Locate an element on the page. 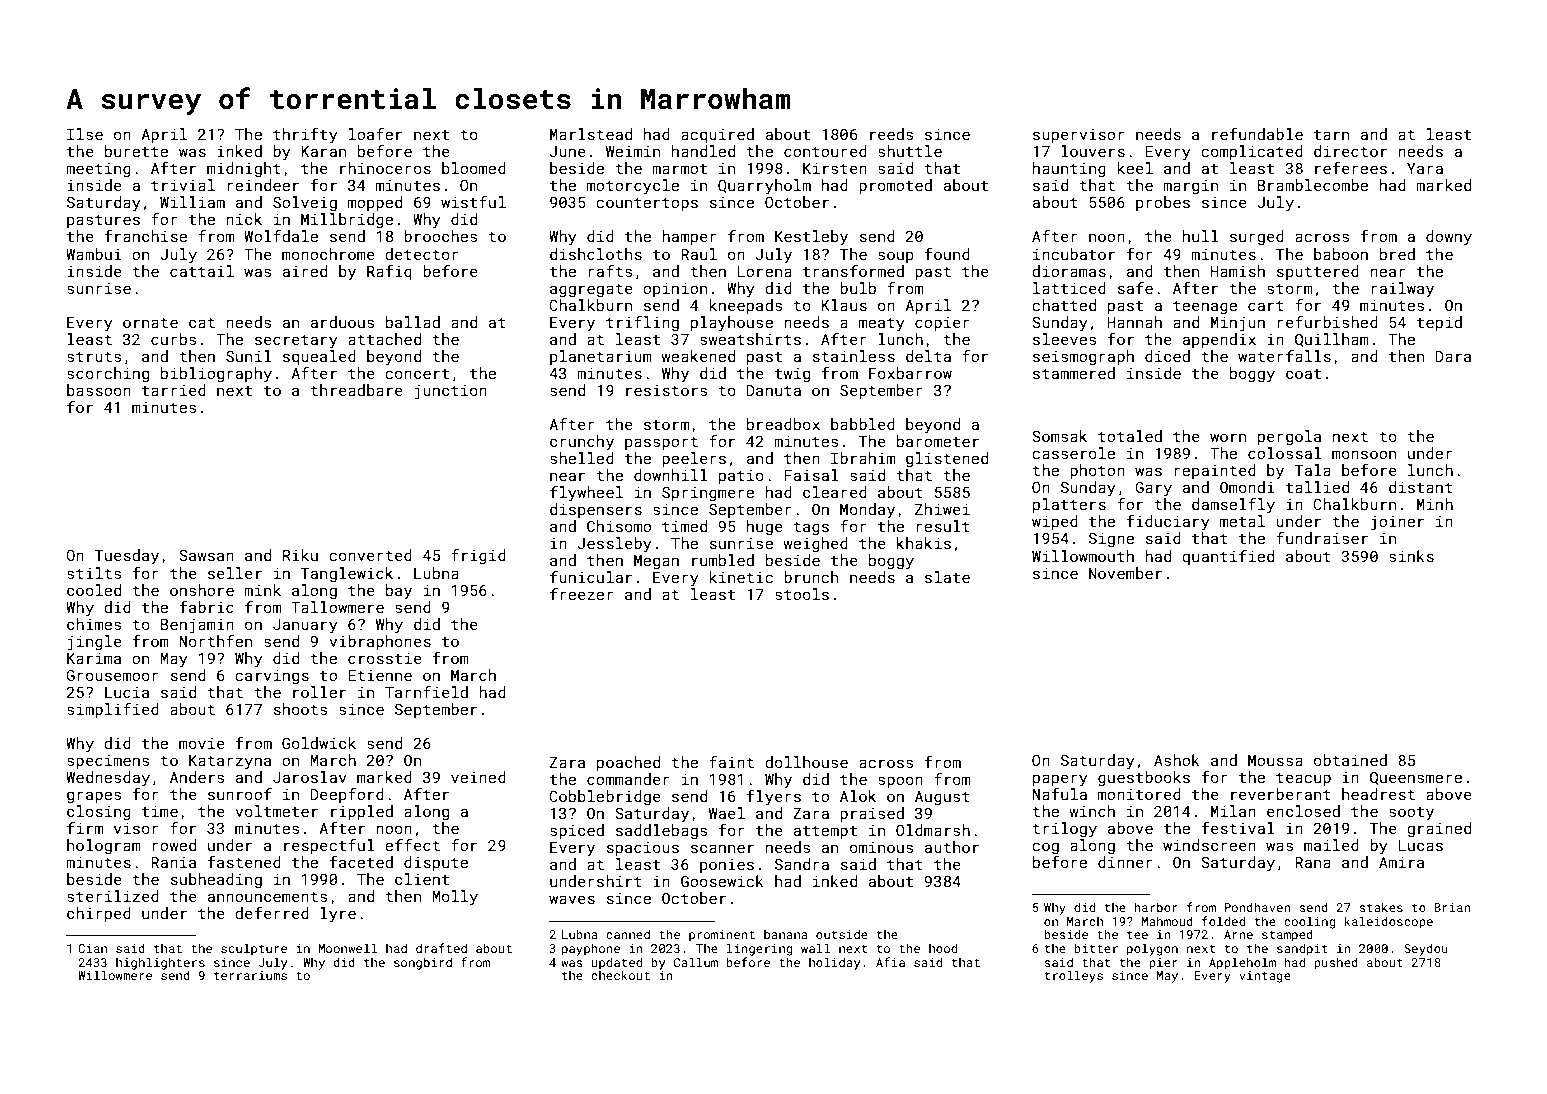  Milan is located at coordinates (1233, 811).
